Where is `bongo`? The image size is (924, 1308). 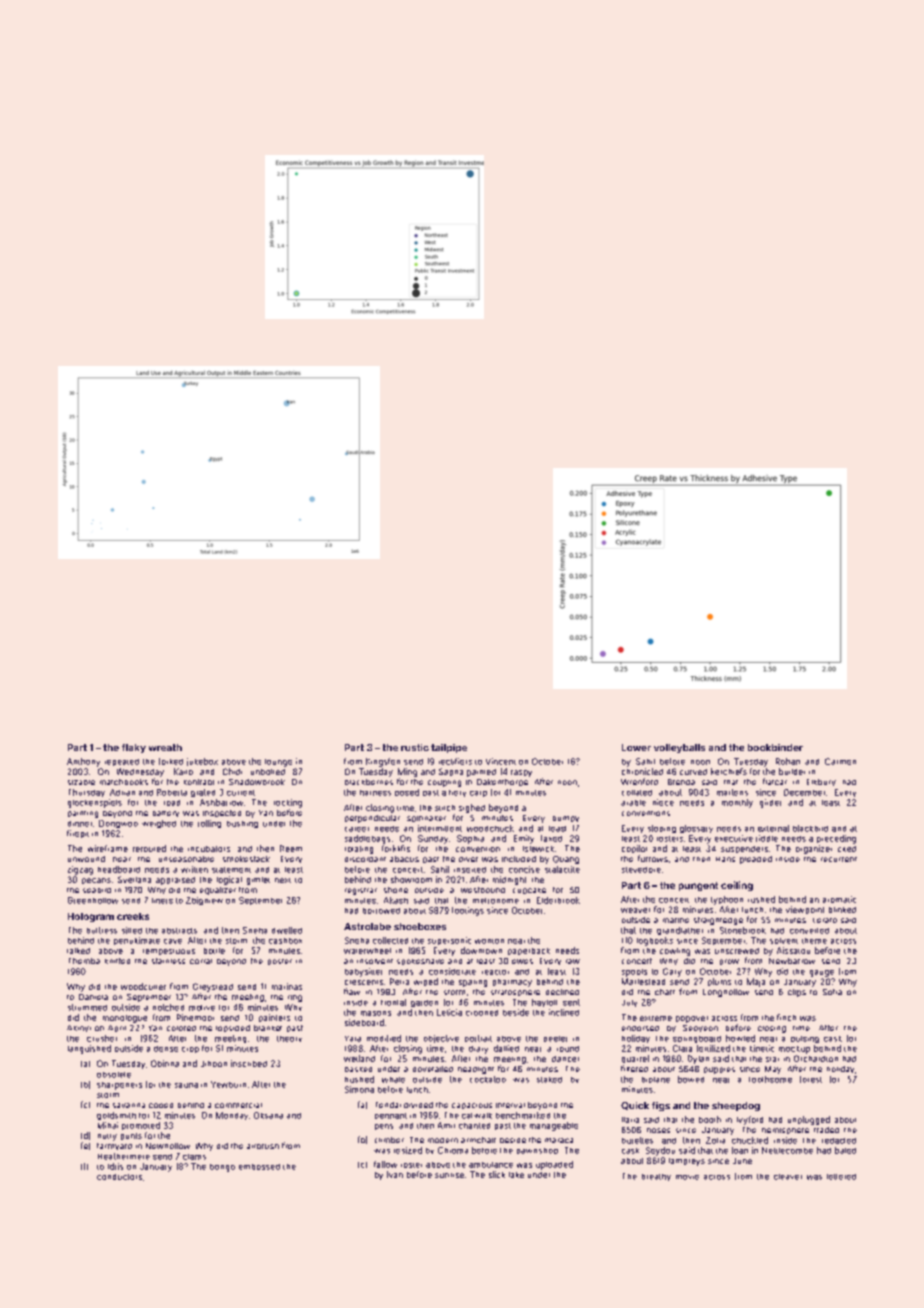 bongo is located at coordinates (222, 1168).
